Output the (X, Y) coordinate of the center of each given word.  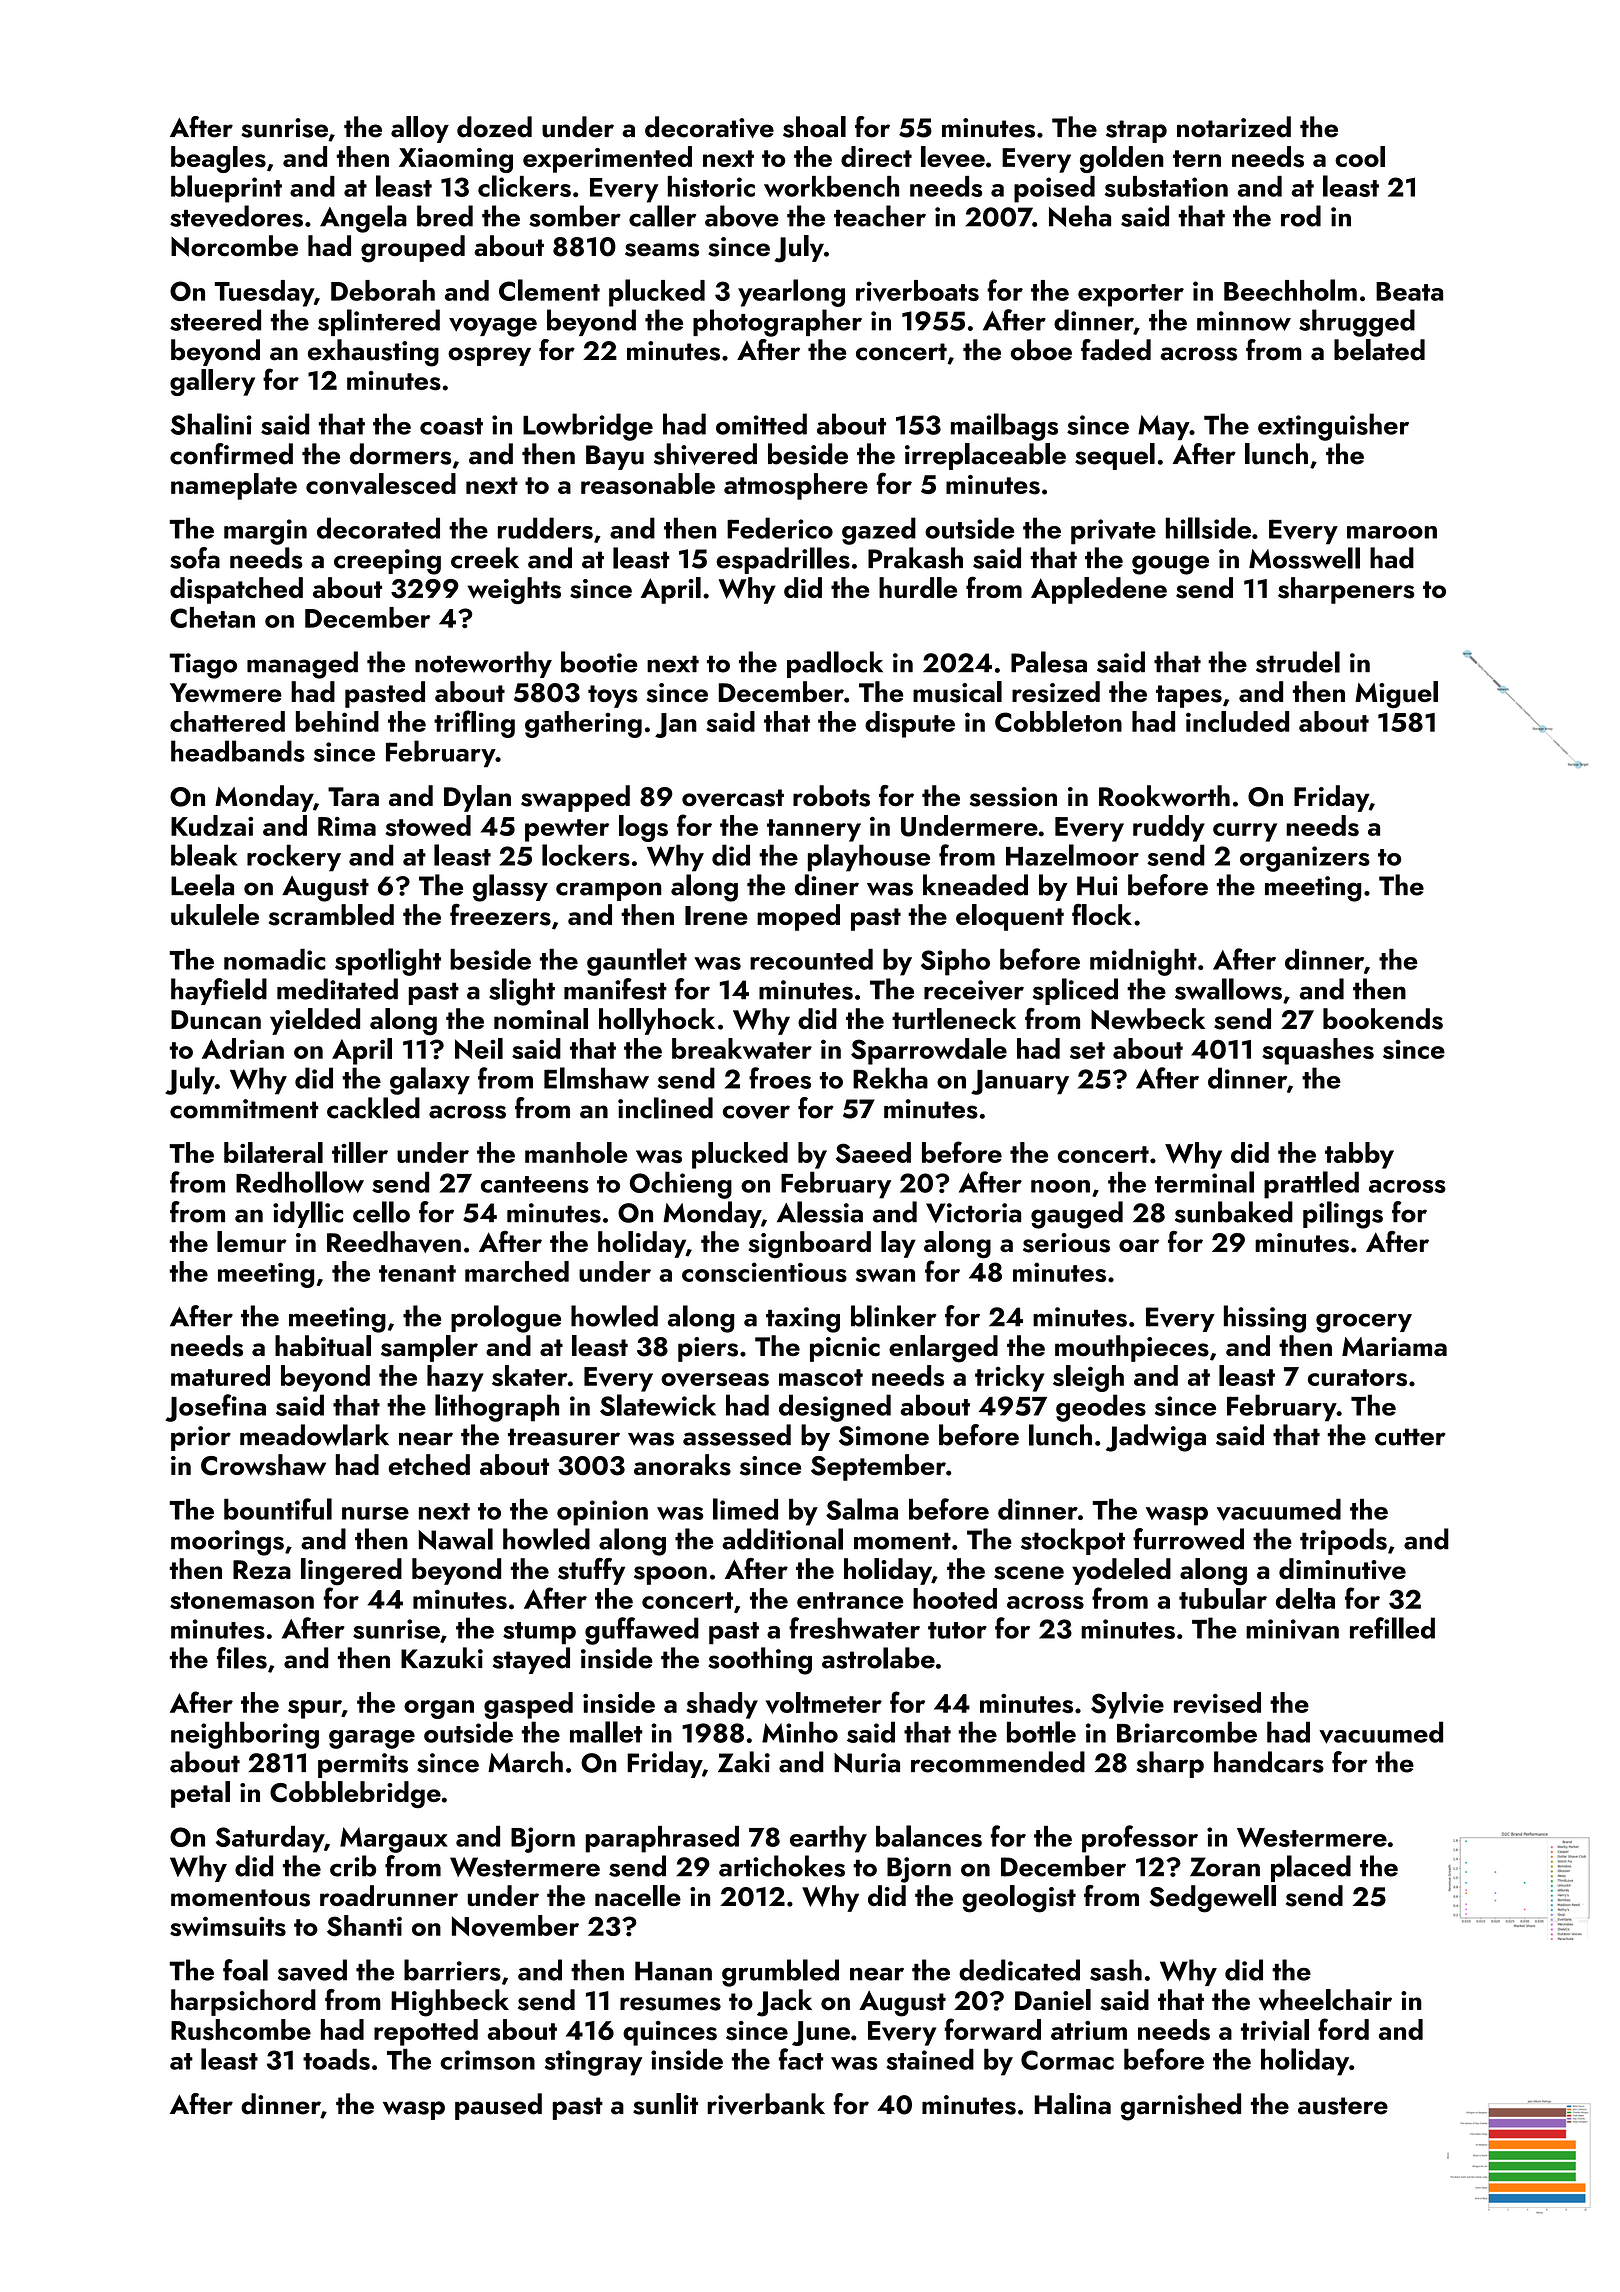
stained (930, 2059)
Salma (862, 1509)
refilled (1392, 1628)
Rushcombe (241, 2030)
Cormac (1067, 2060)
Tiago (203, 666)
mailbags (1004, 427)
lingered (351, 1572)
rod (1301, 216)
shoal (814, 127)
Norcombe (234, 246)
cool (1360, 156)
